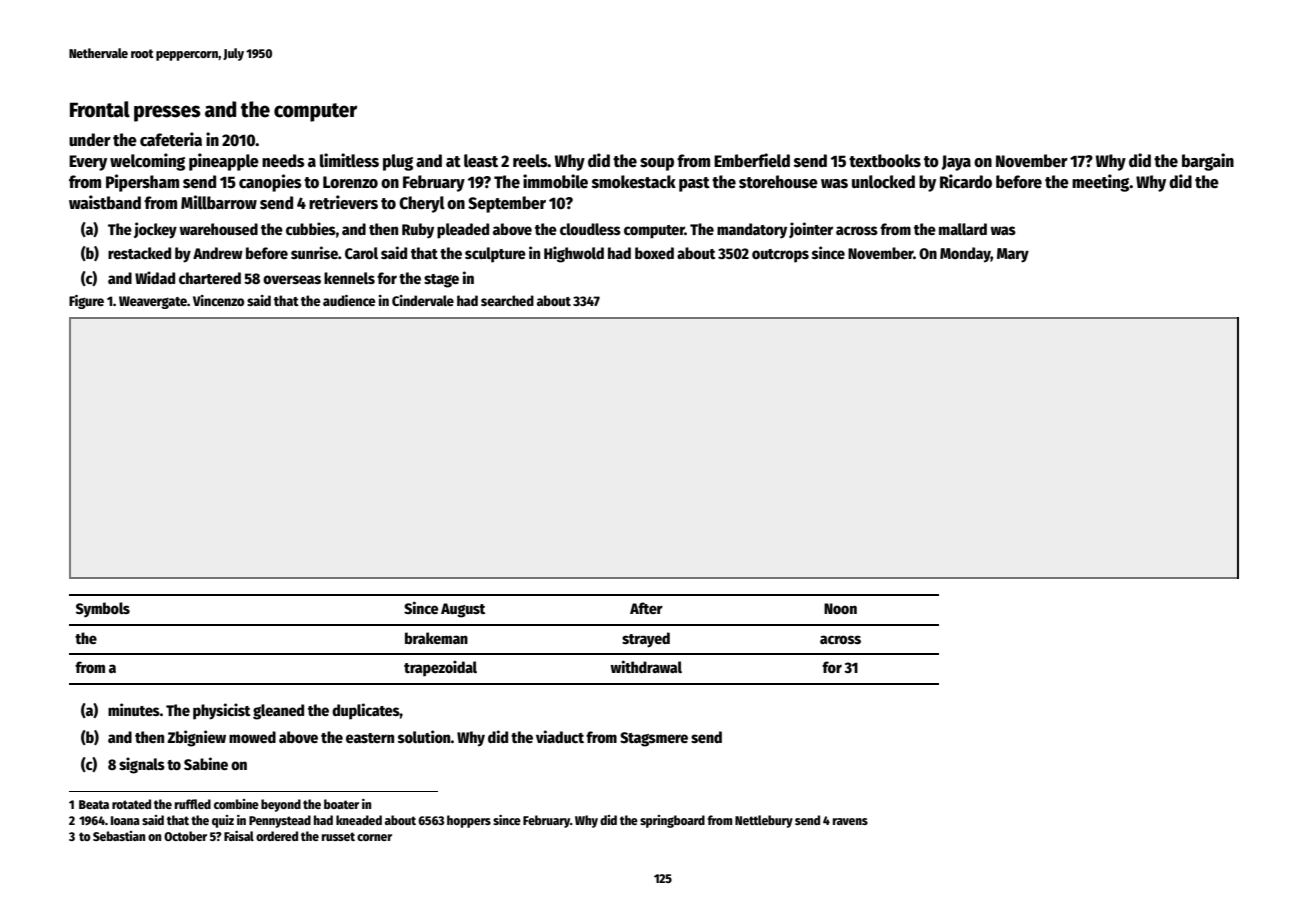  Describe the element at coordinates (167, 113) in the screenshot. I see `presses` at that location.
